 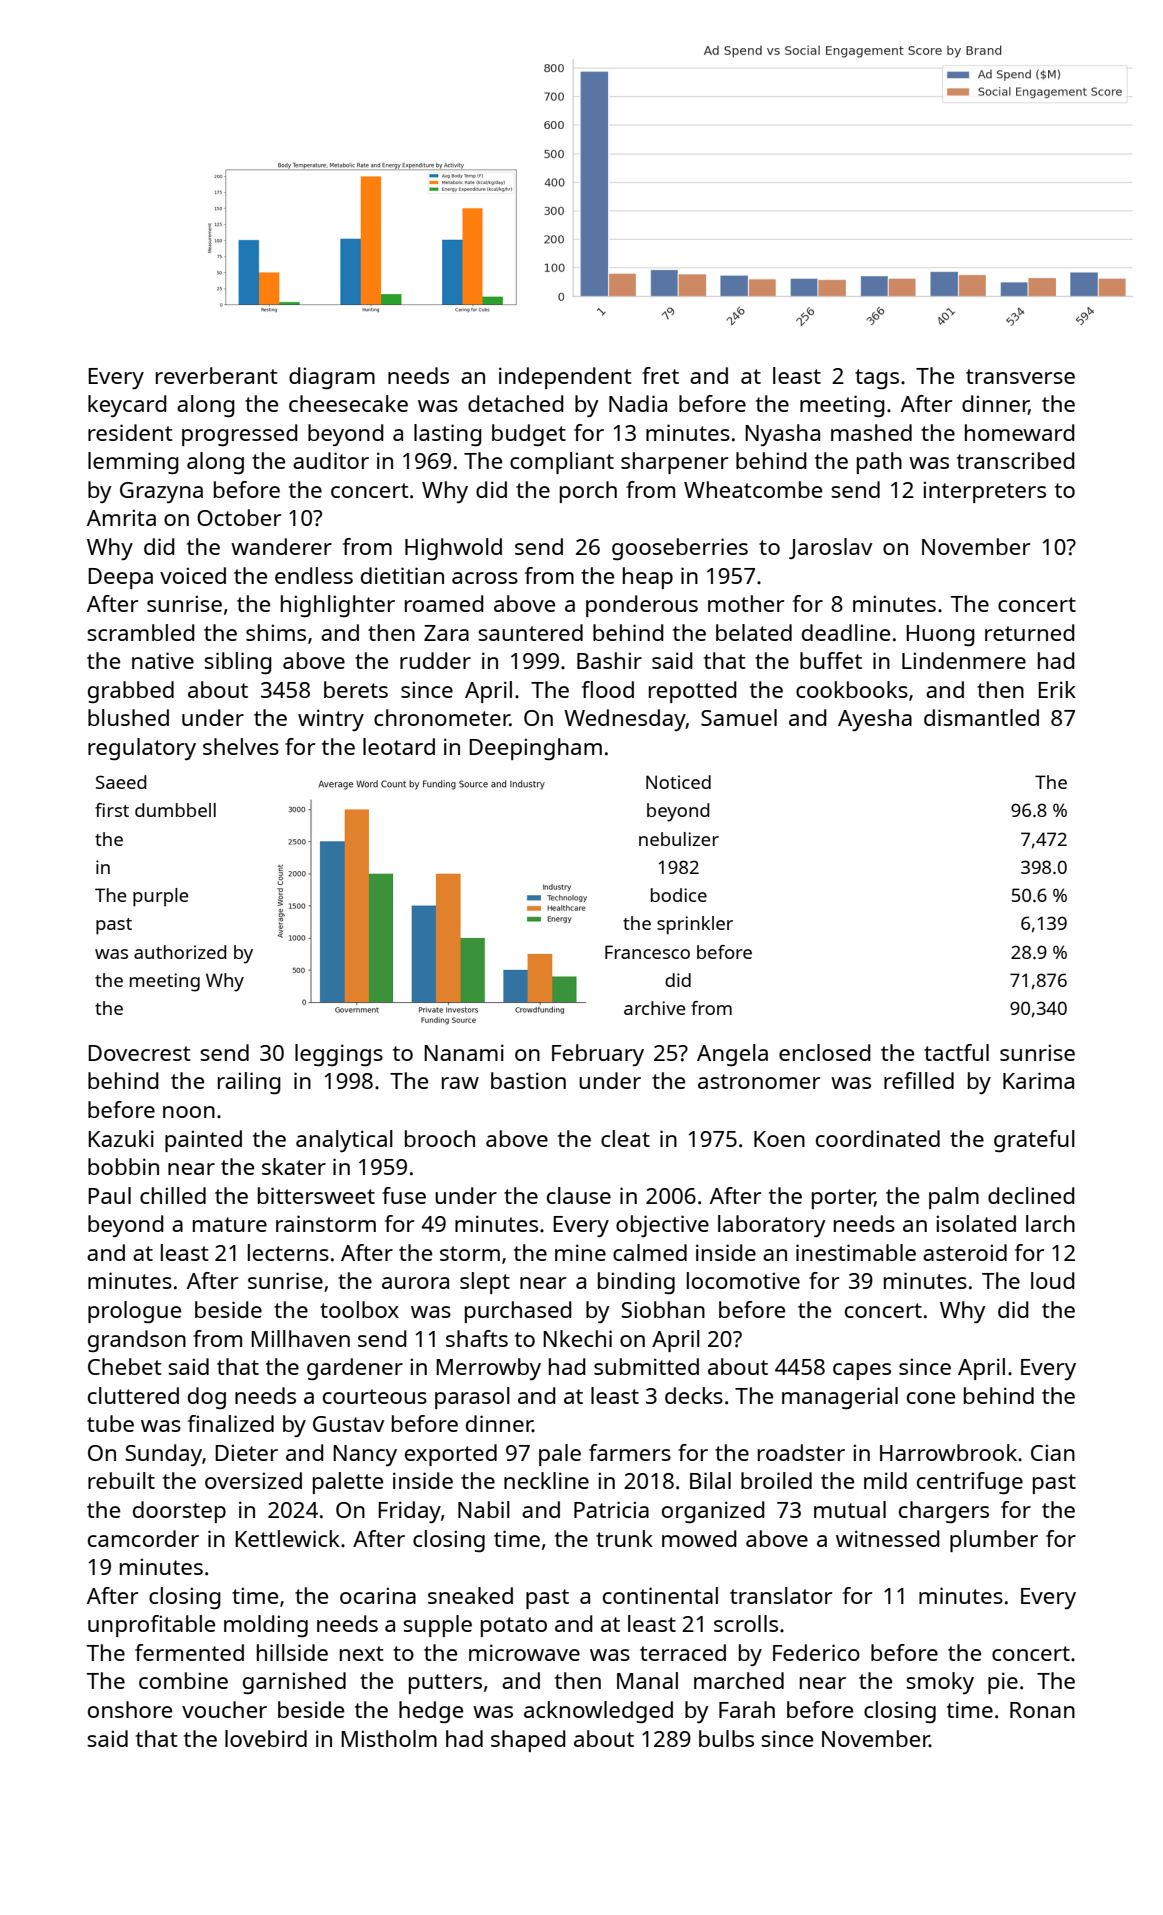 I want to click on bittersweet, so click(x=316, y=1195).
